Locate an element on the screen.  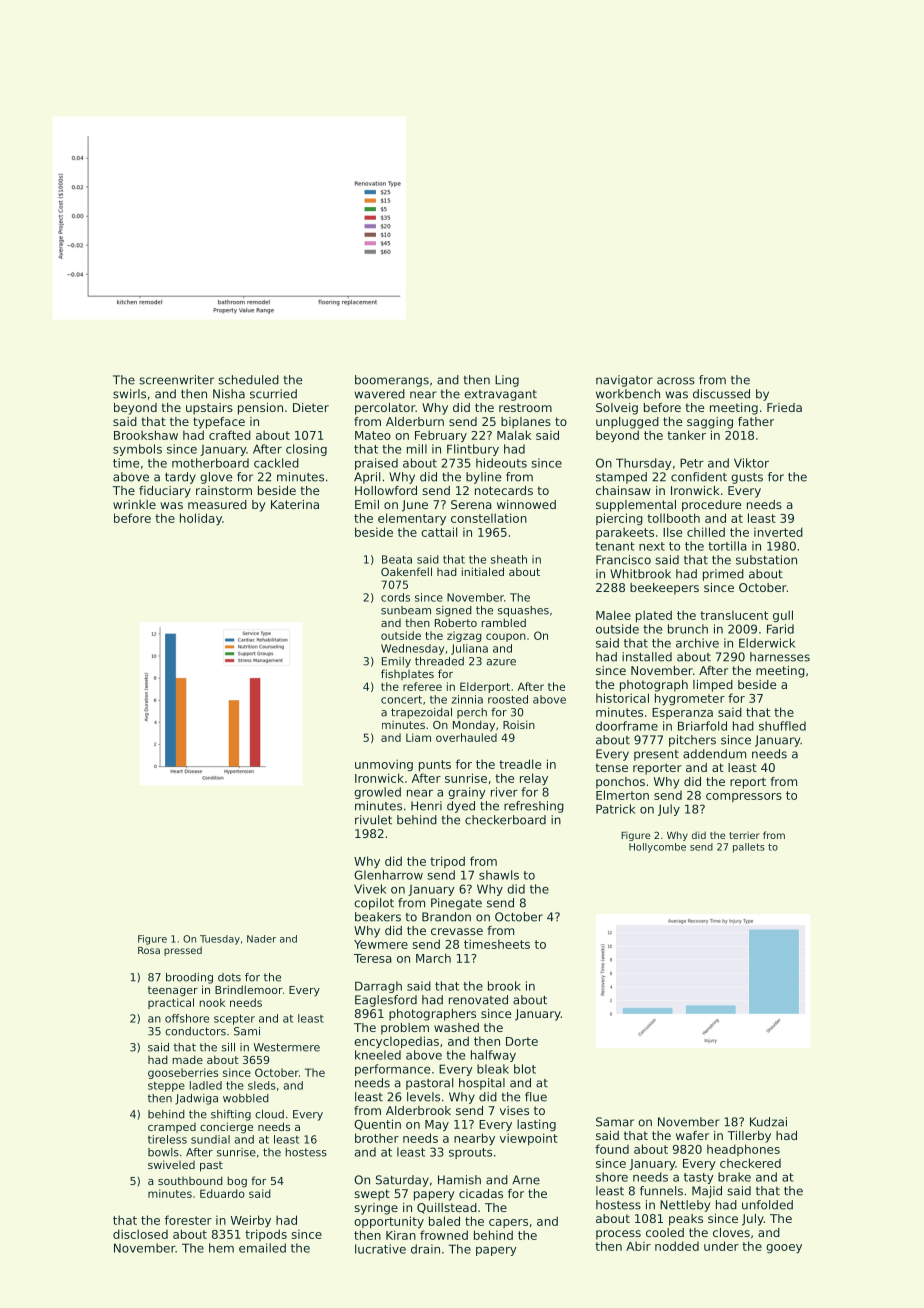
holiday is located at coordinates (201, 519).
